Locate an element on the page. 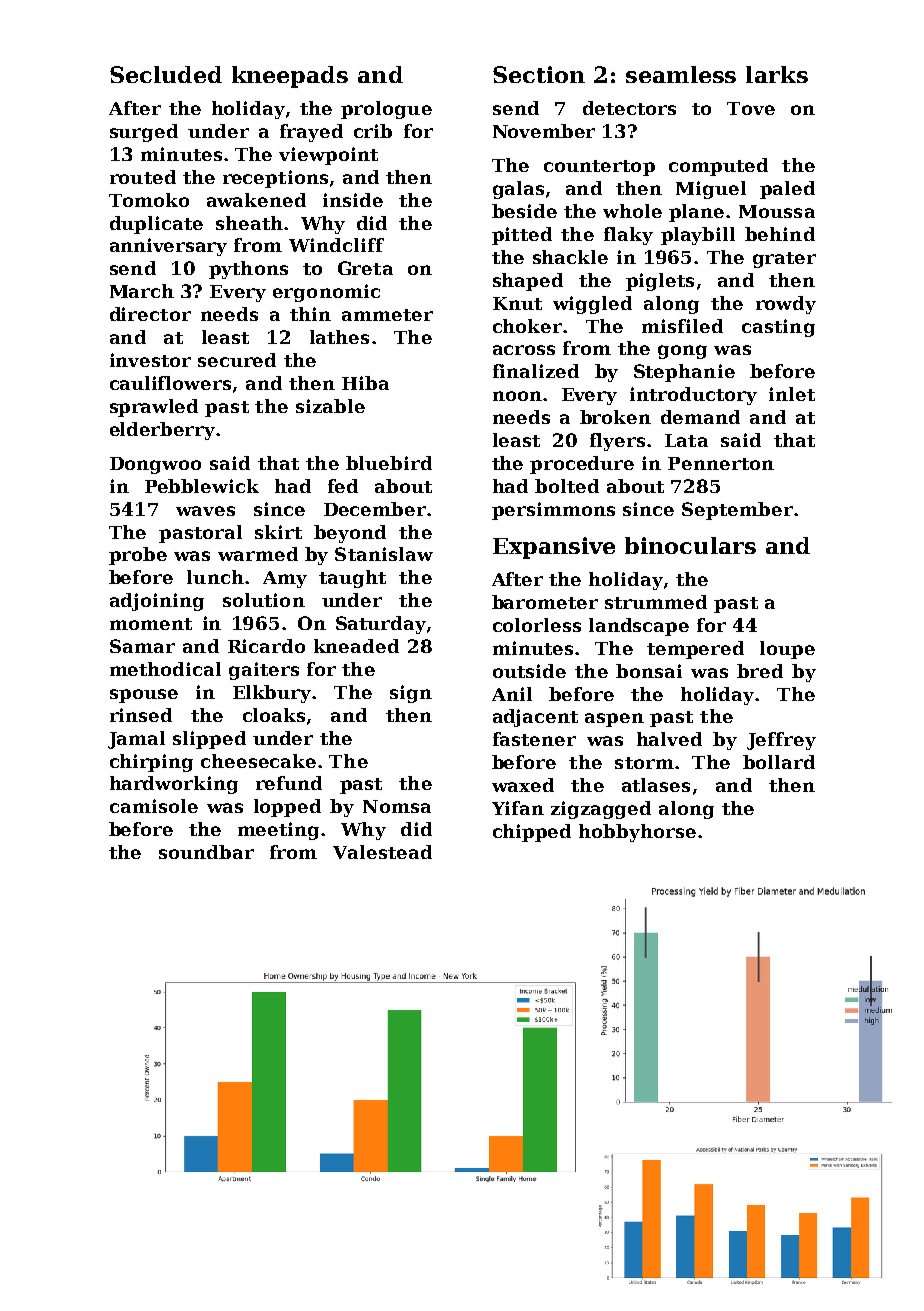 The width and height of the document is (924, 1311). Valestead is located at coordinates (382, 852).
